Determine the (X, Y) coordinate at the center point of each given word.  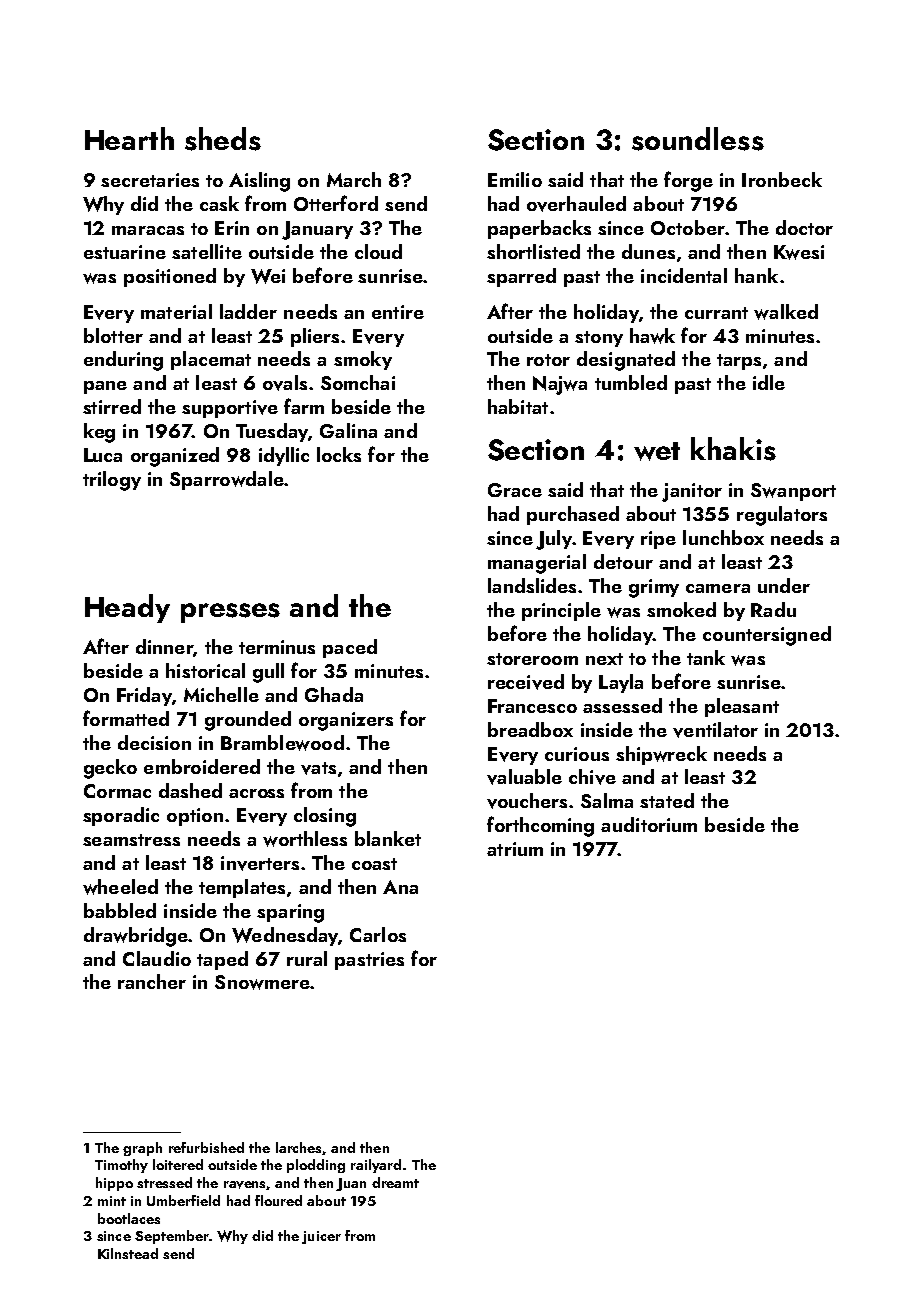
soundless (698, 139)
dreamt (395, 1182)
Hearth (129, 138)
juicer (321, 1237)
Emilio (515, 179)
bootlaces (129, 1218)
